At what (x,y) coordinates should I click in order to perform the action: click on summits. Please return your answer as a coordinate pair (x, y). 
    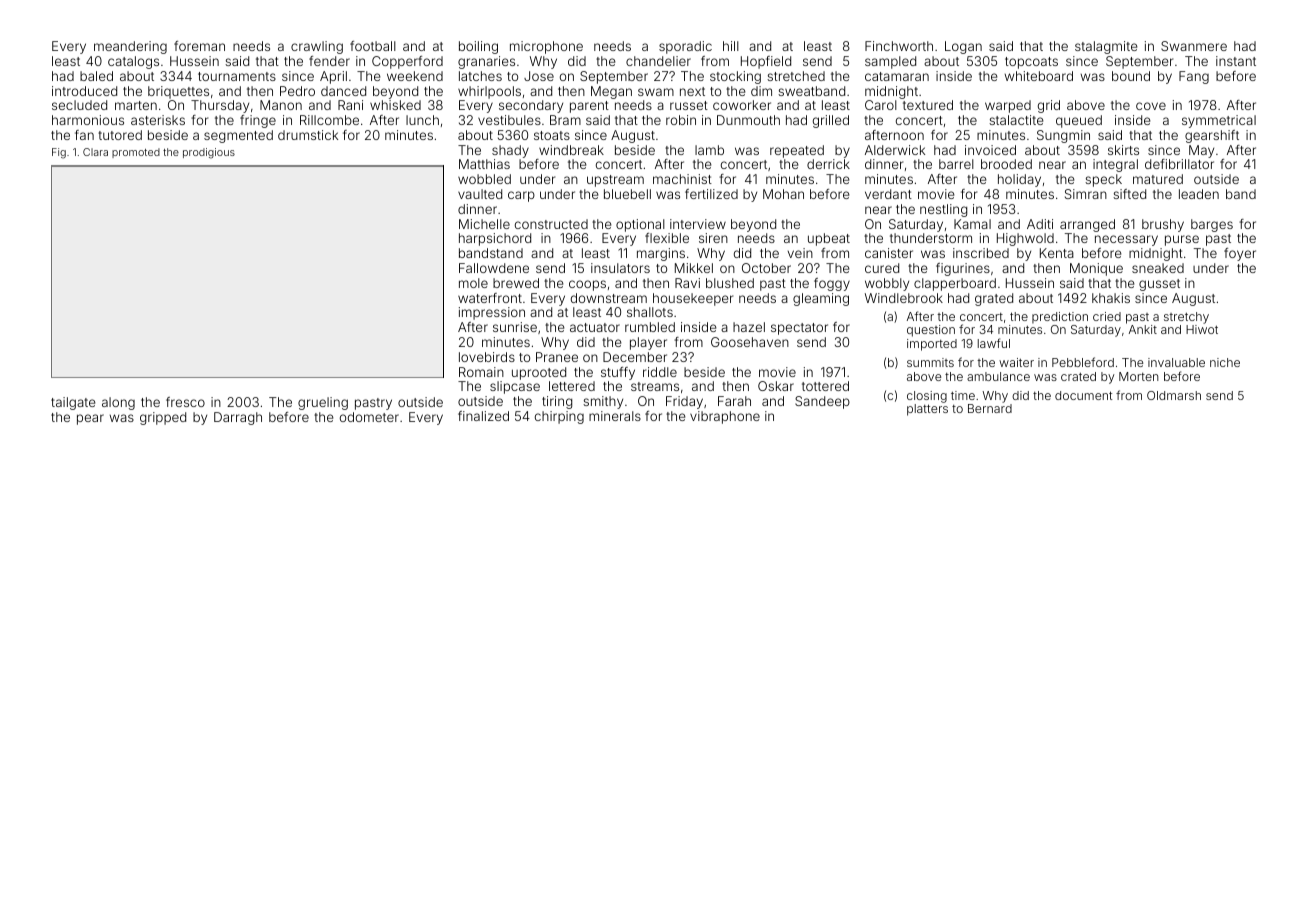
    Looking at the image, I should click on (930, 362).
